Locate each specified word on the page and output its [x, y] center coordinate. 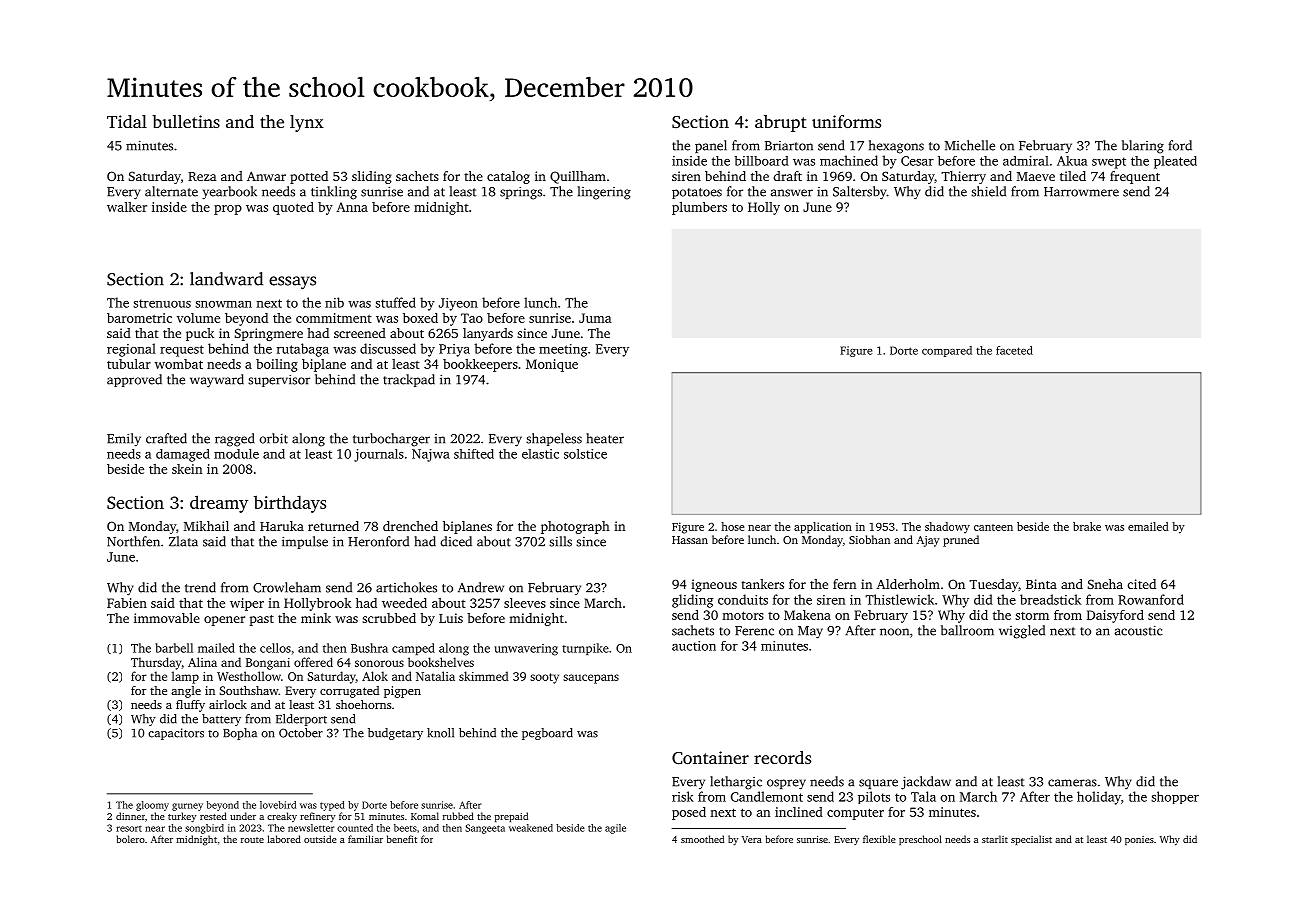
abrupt [781, 123]
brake [1087, 526]
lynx [307, 123]
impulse [305, 542]
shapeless [554, 439]
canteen [993, 527]
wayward [217, 381]
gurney [187, 807]
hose [732, 526]
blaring [1143, 147]
